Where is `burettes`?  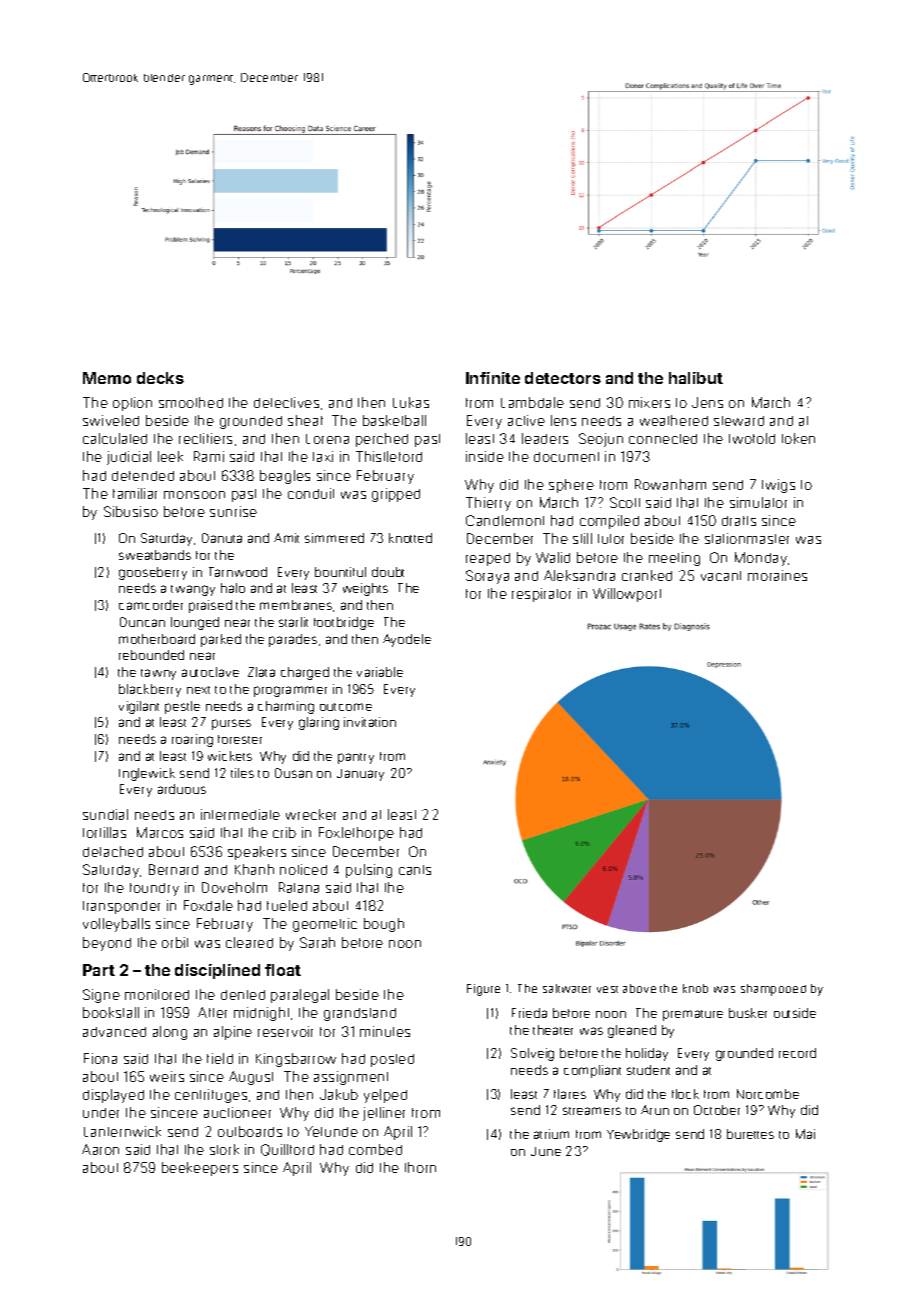
burettes is located at coordinates (750, 1134).
